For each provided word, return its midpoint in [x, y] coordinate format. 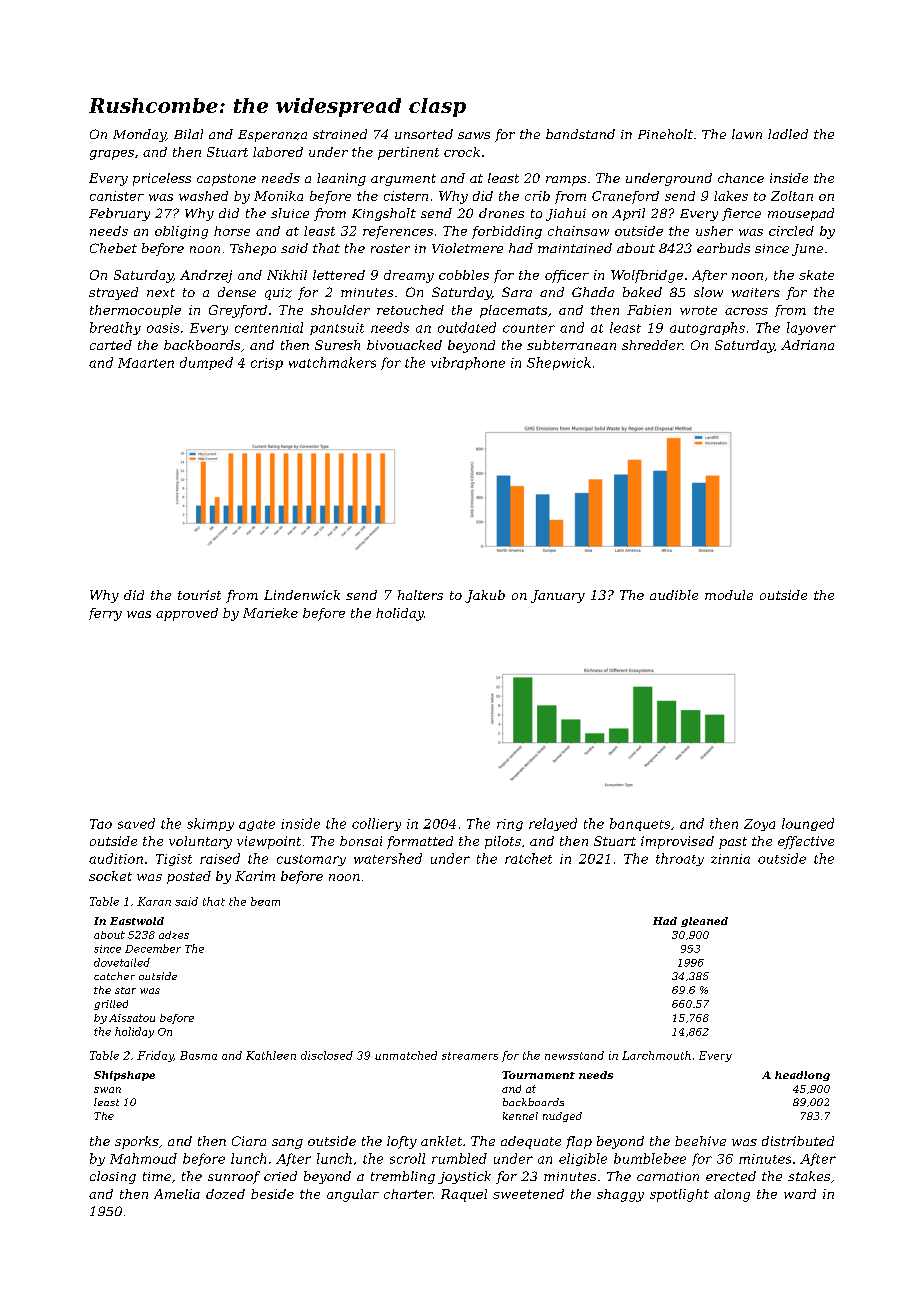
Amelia [177, 1194]
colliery [376, 824]
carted [111, 345]
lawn [747, 134]
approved [187, 614]
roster [390, 248]
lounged [808, 824]
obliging [181, 232]
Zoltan [792, 196]
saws [474, 135]
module [729, 595]
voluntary [200, 842]
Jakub [485, 596]
